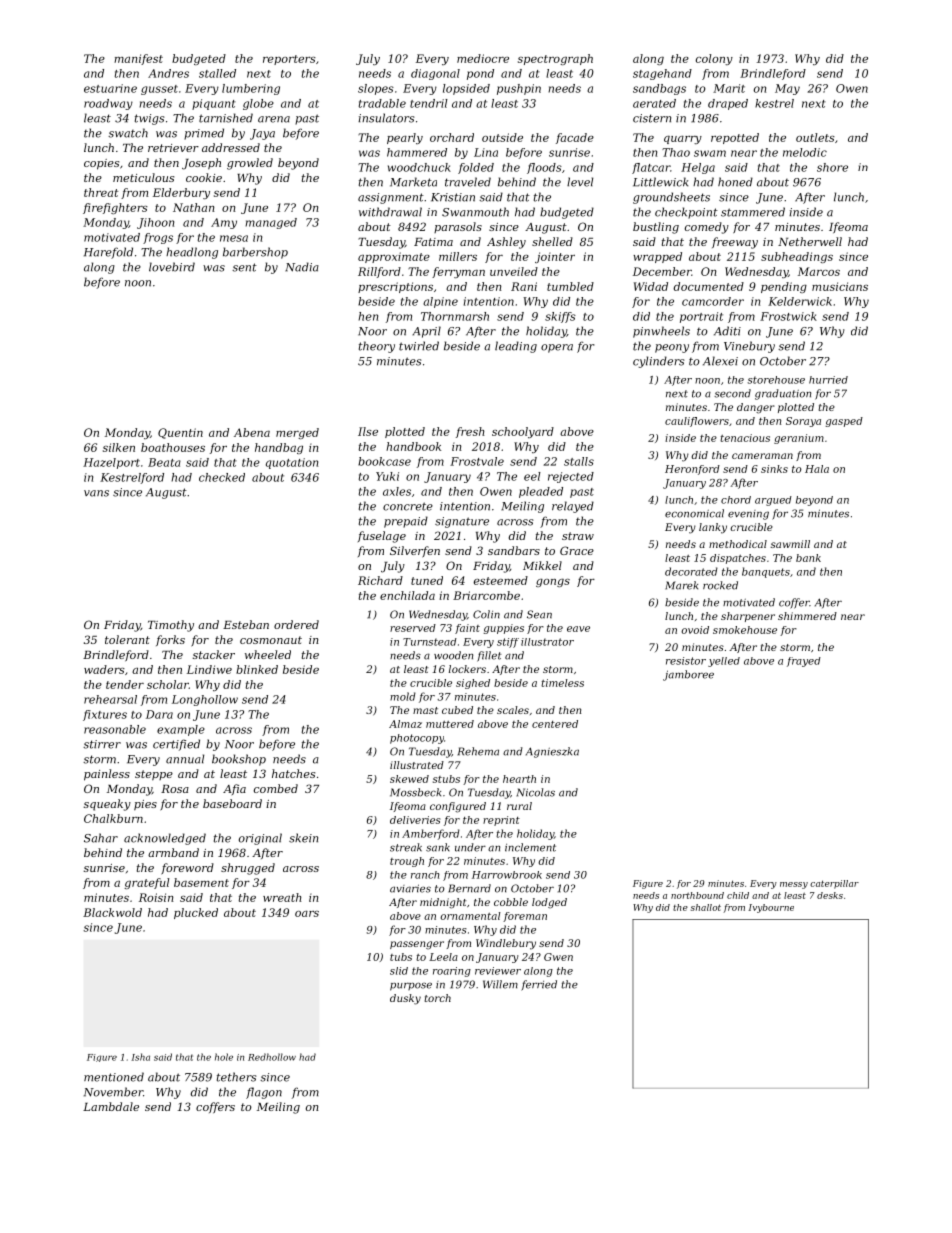 The height and width of the screenshot is (1233, 952). I want to click on plucked, so click(196, 913).
